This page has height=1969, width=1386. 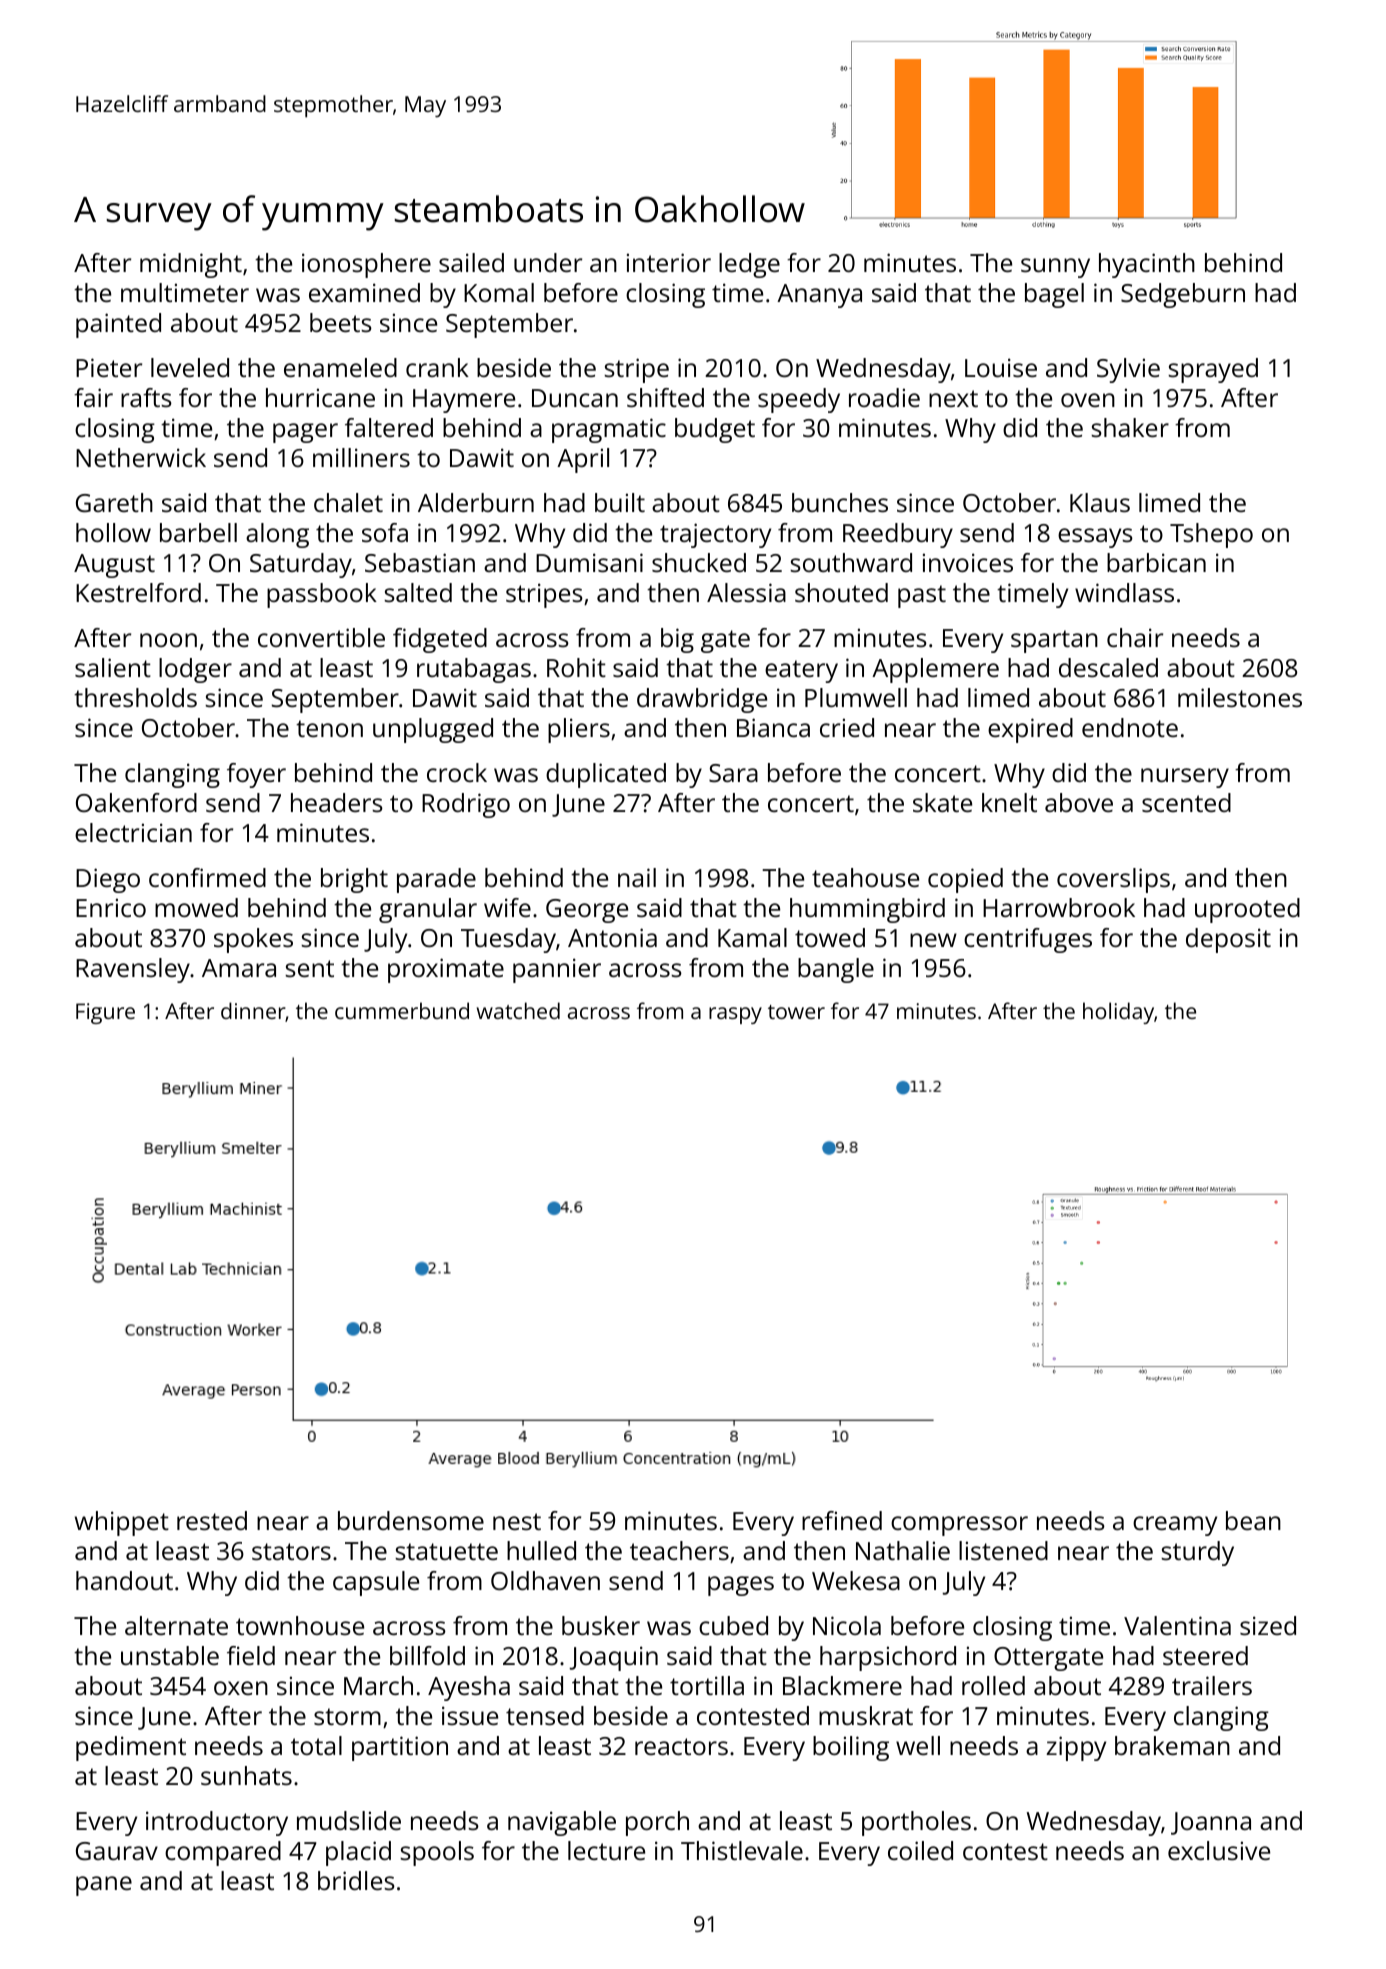 I want to click on midnight, so click(x=191, y=265).
